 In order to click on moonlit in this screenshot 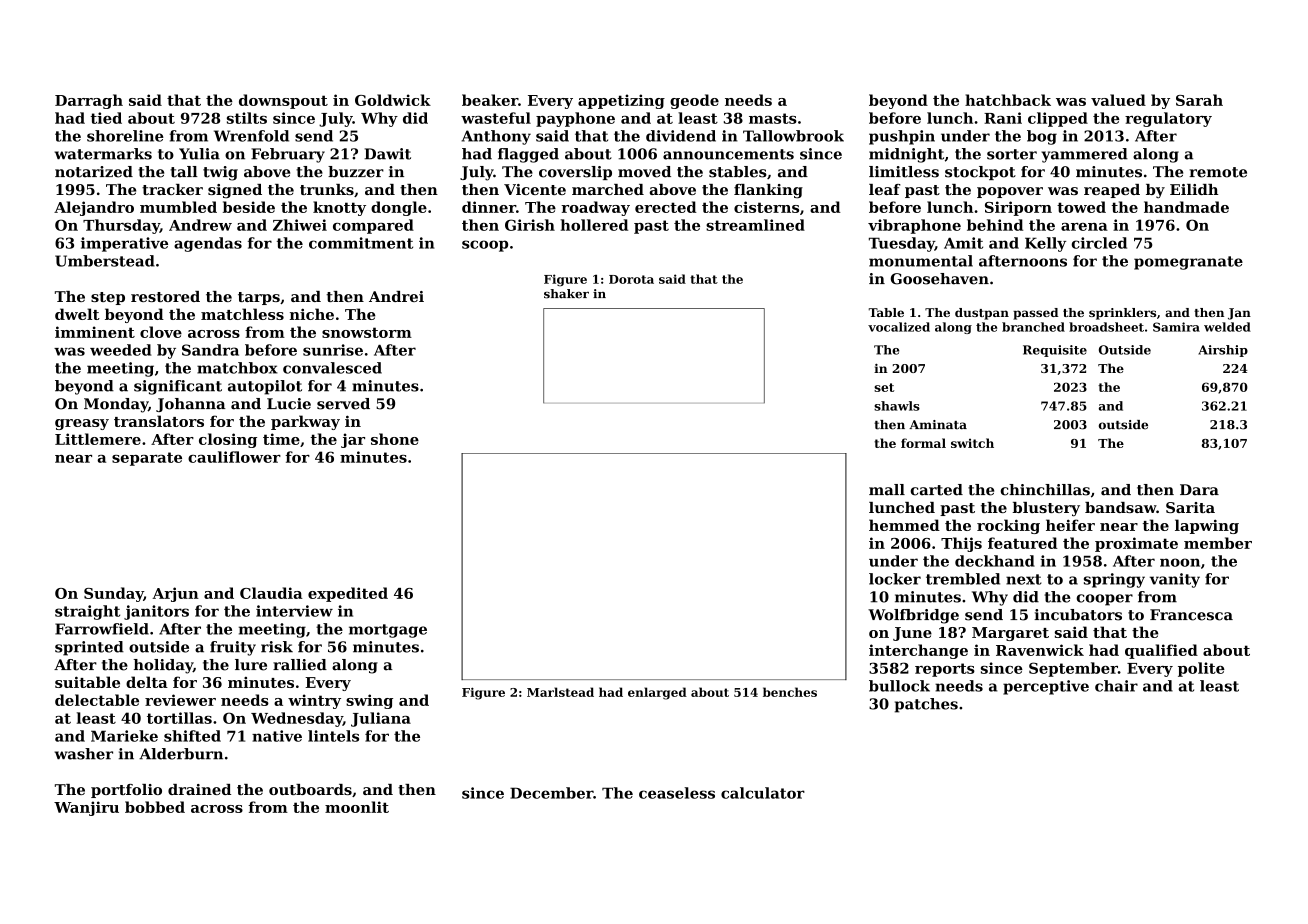, I will do `click(357, 807)`.
